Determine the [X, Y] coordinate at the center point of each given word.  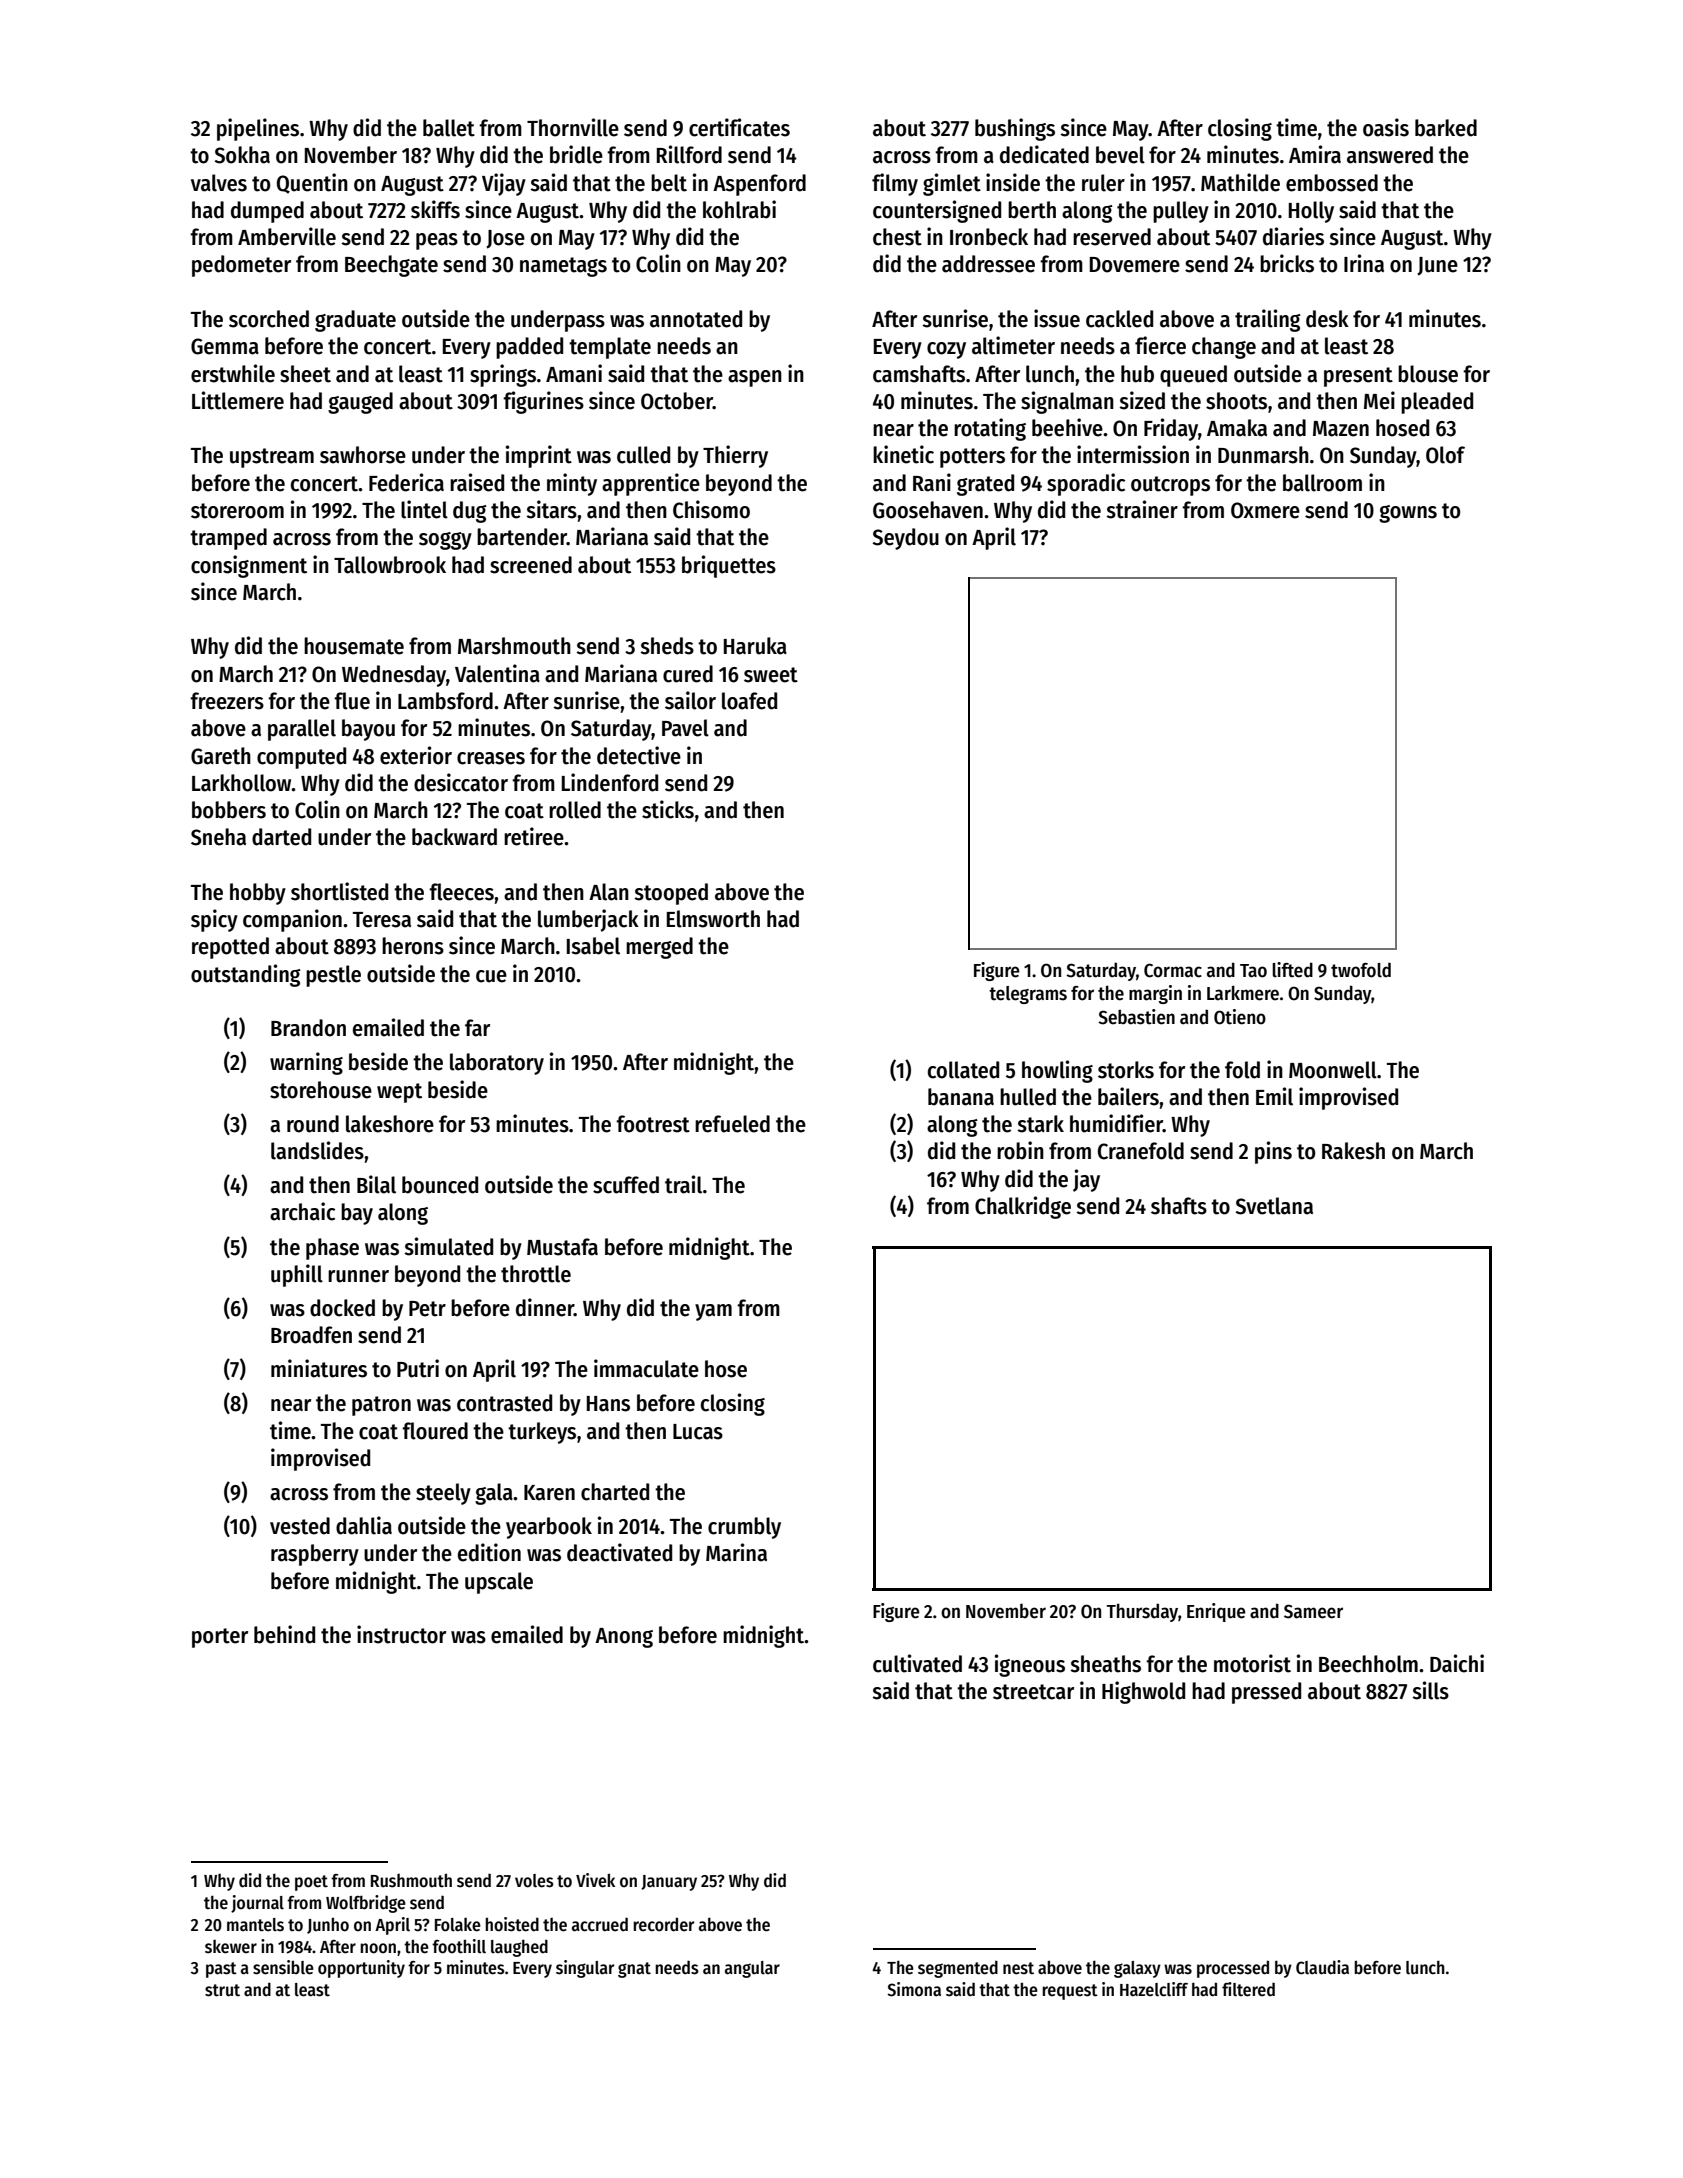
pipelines [258, 129]
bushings [1015, 129]
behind [284, 1634]
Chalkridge [1023, 1207]
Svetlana [1274, 1206]
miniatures [319, 1368]
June [1437, 266]
